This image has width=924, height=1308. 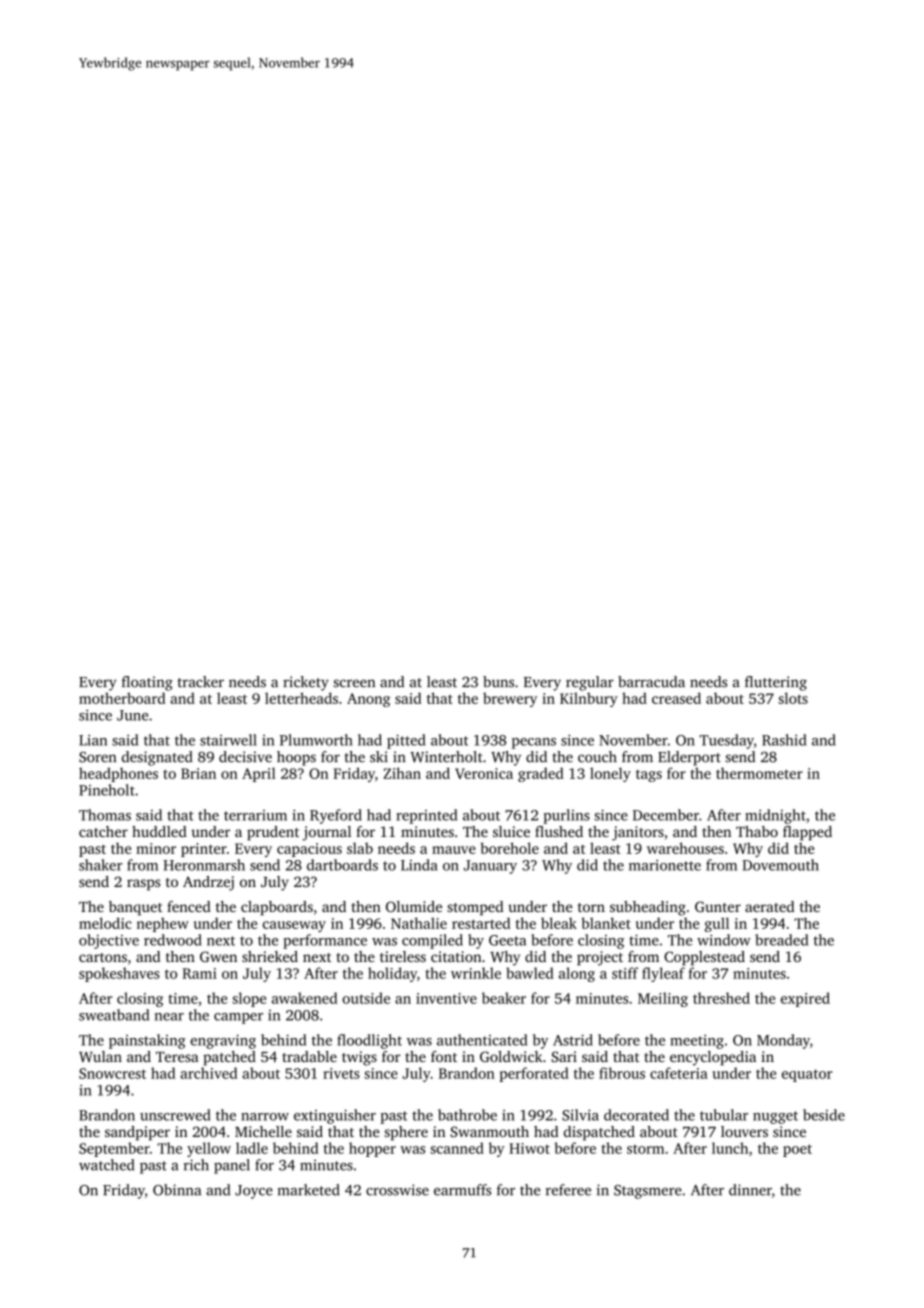 I want to click on crosswise, so click(x=397, y=1190).
